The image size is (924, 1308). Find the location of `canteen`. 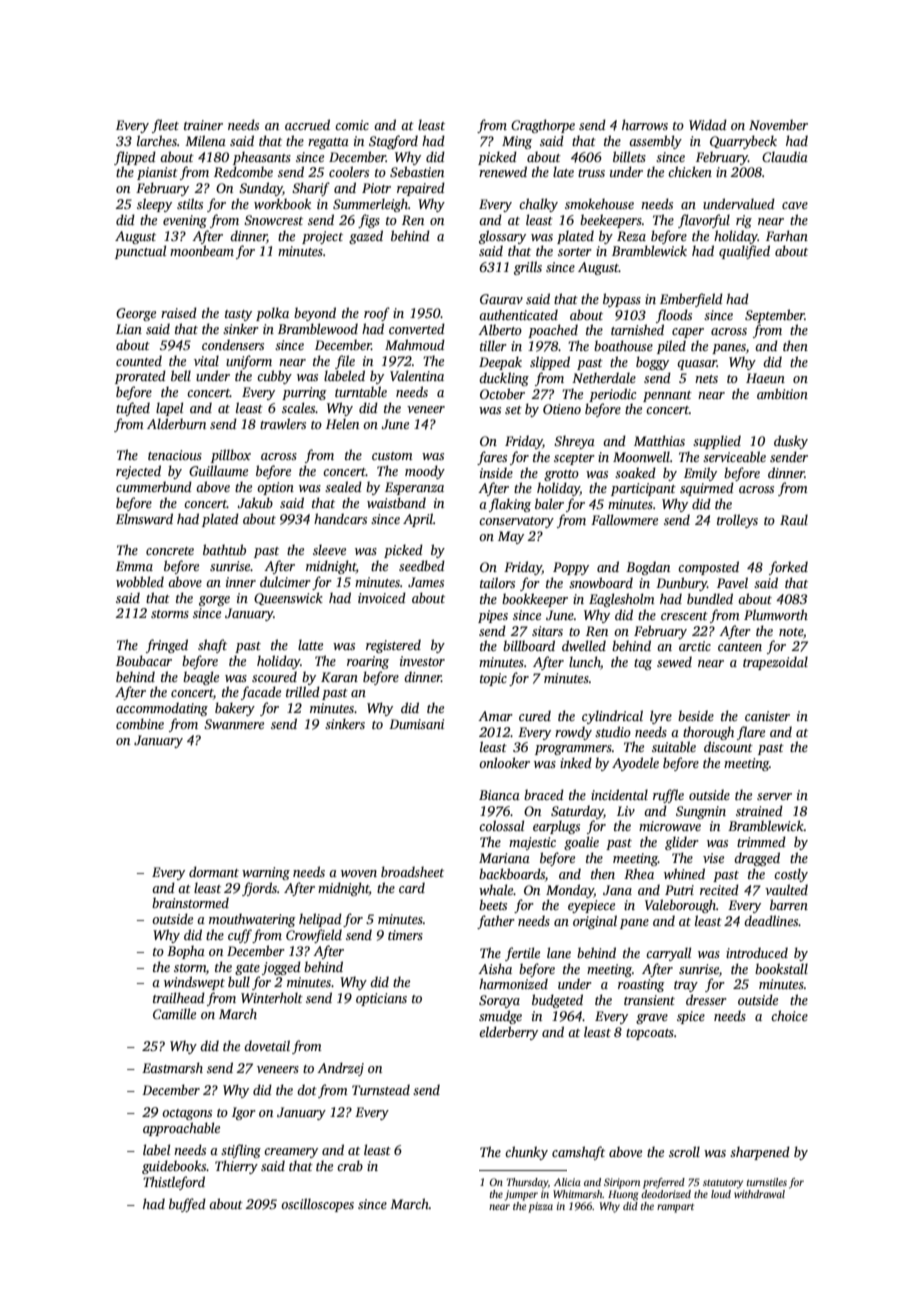

canteen is located at coordinates (740, 647).
